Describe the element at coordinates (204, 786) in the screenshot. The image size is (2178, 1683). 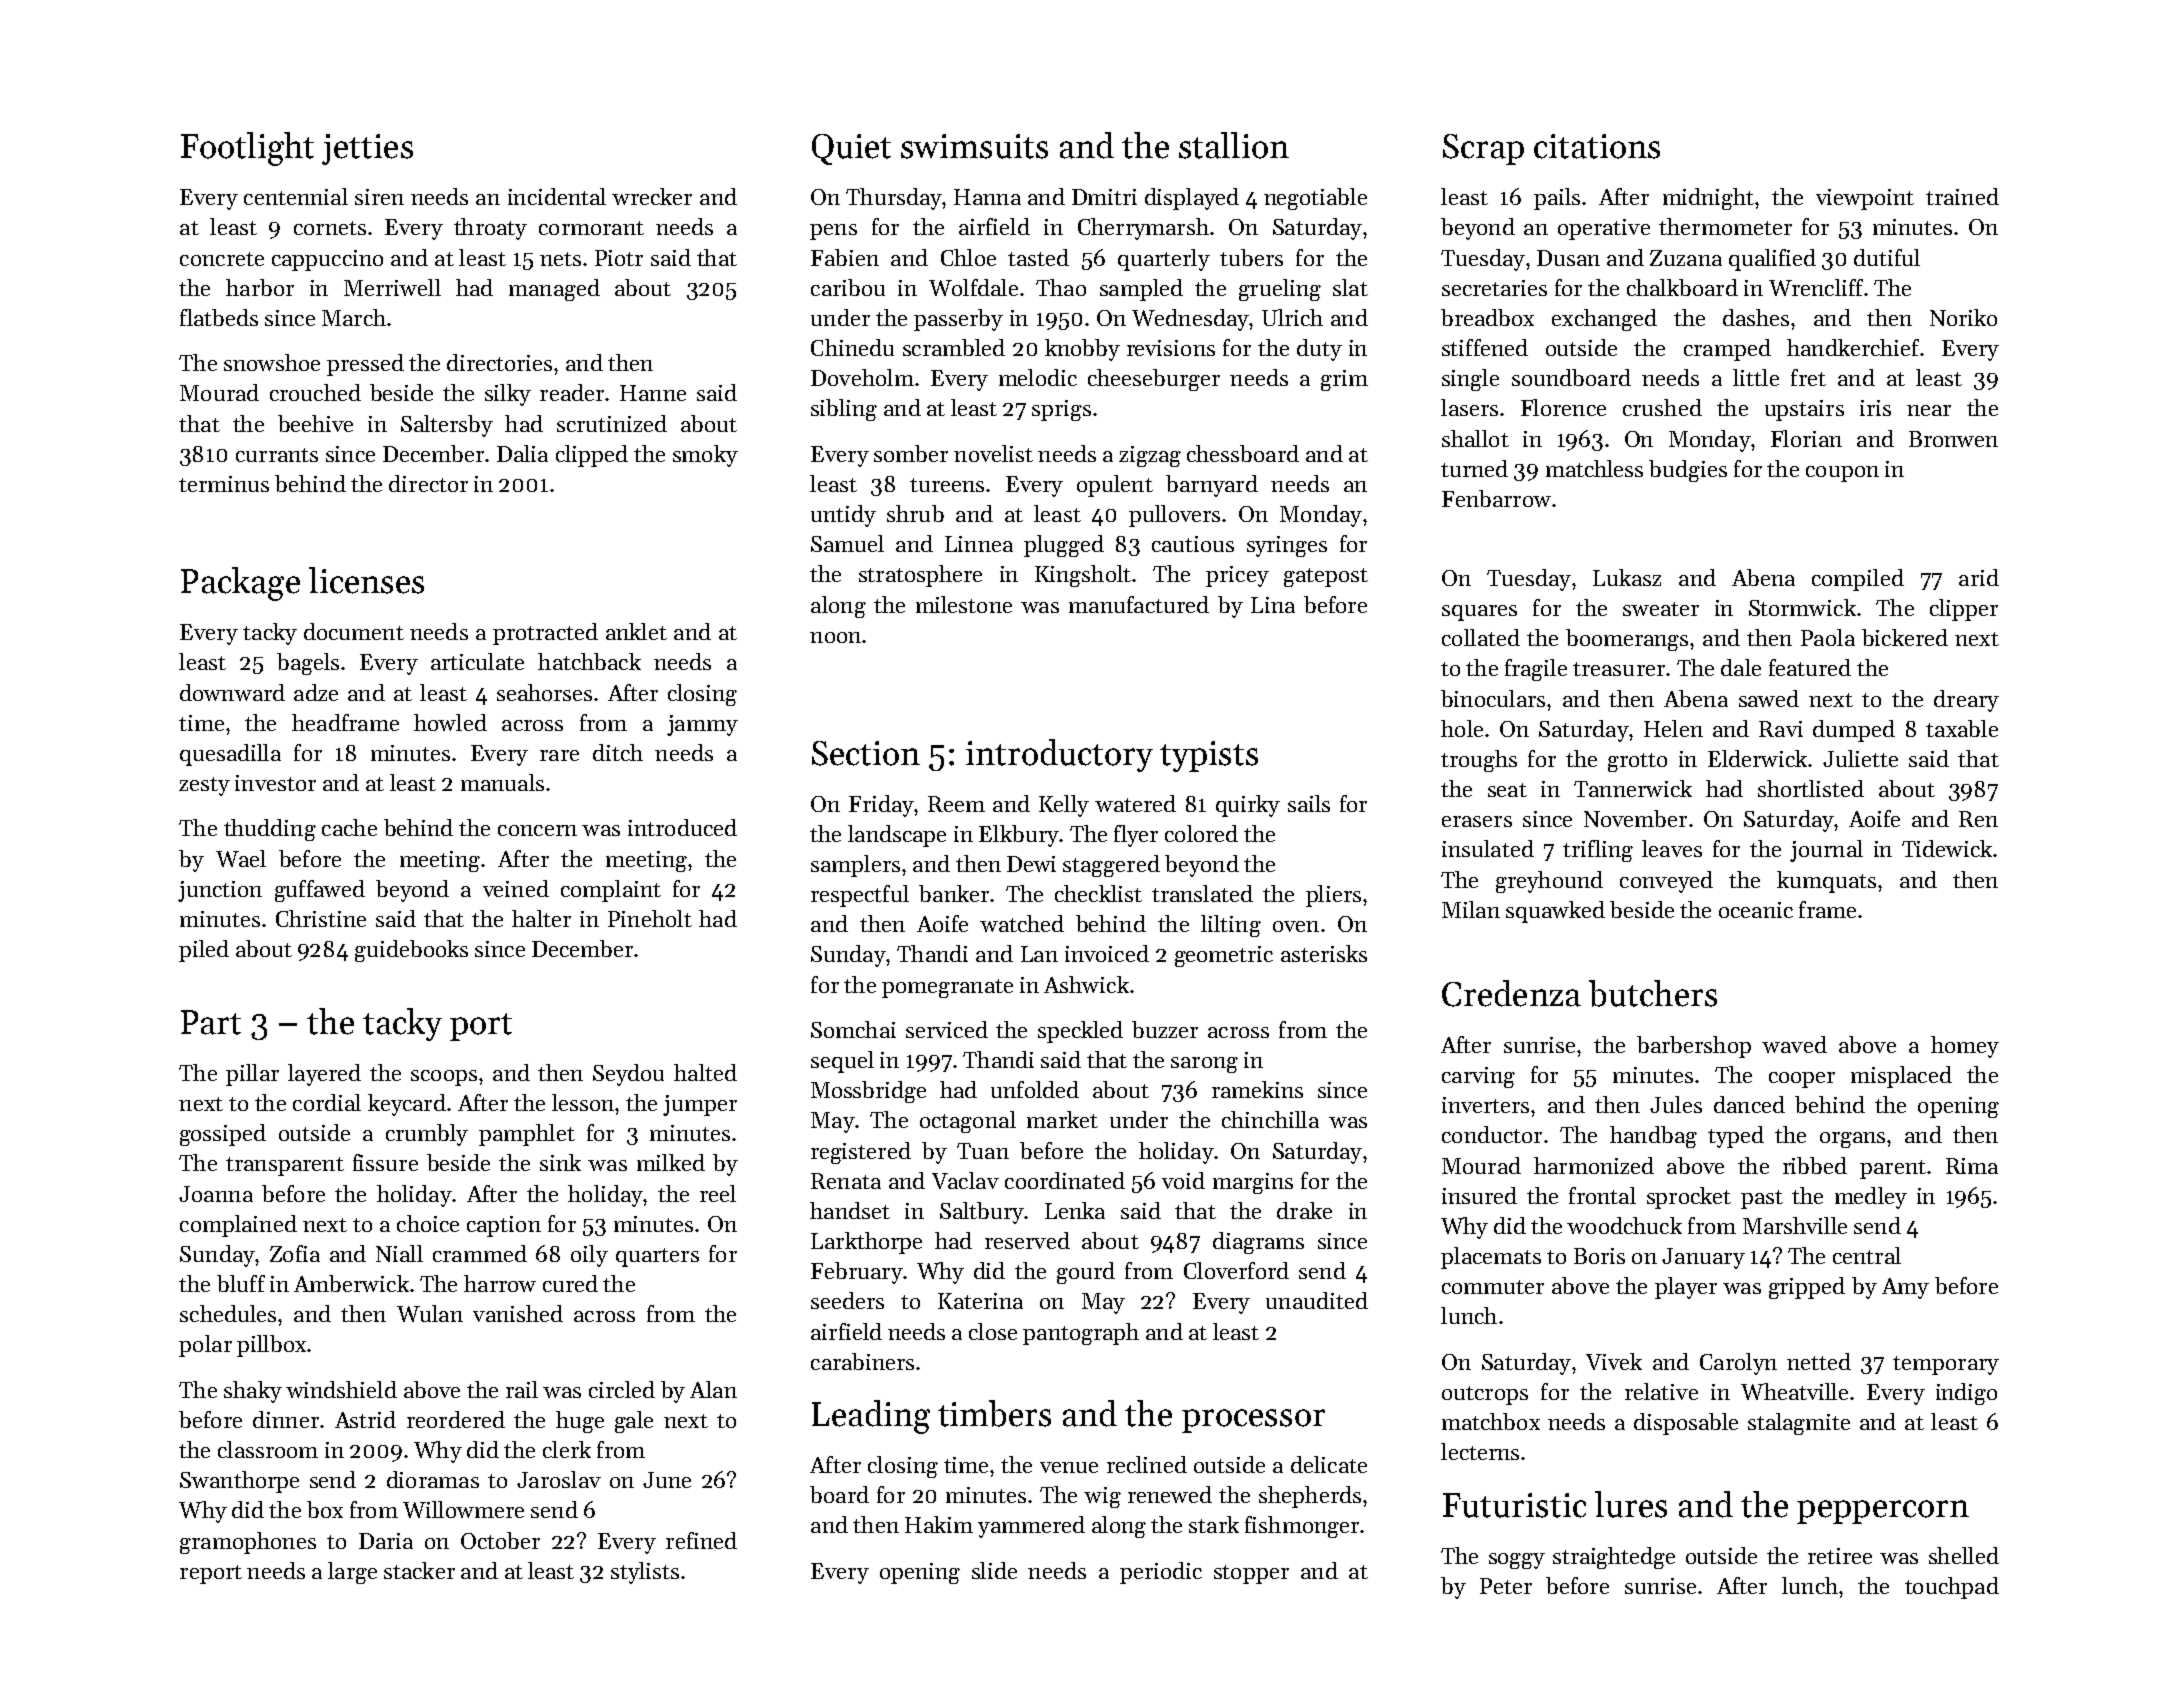
I see `zesty` at that location.
